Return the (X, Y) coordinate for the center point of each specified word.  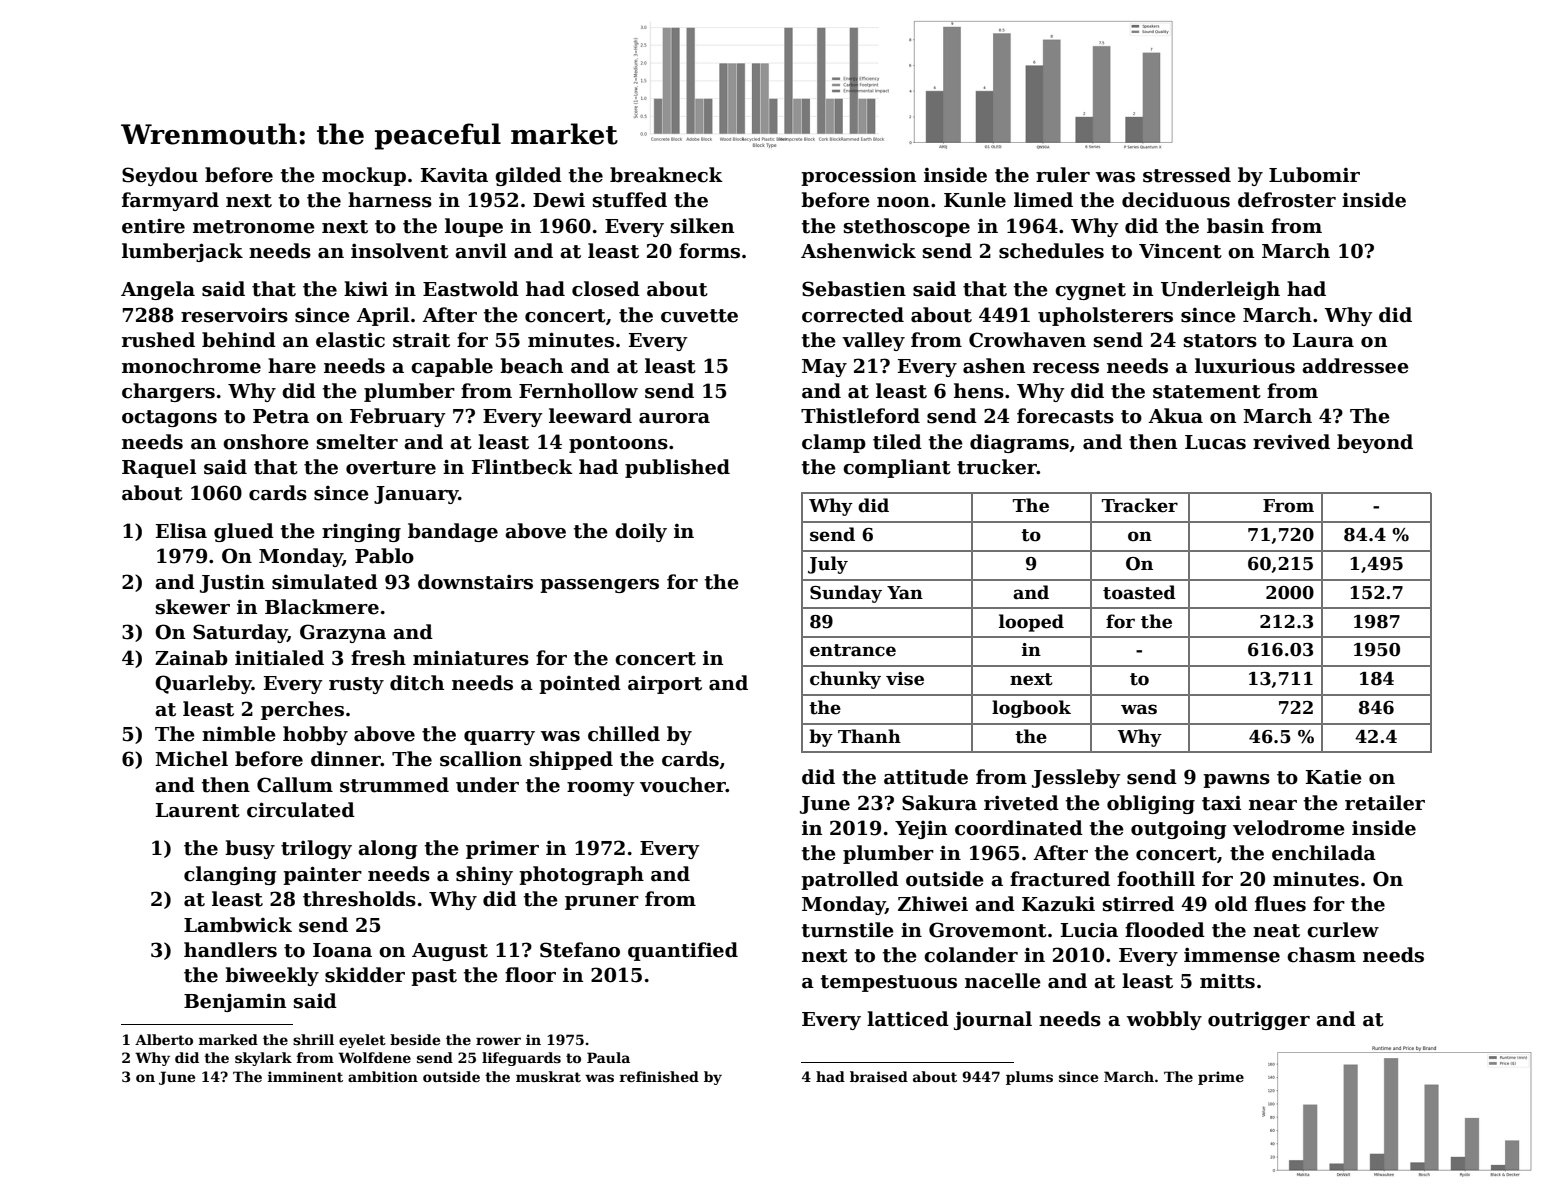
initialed (279, 658)
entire (153, 226)
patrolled (850, 880)
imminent (305, 1076)
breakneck (666, 175)
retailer (1385, 803)
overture (391, 468)
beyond (1375, 443)
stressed (1187, 175)
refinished (659, 1076)
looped (1031, 623)
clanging (230, 875)
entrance (853, 650)
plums (1029, 1078)
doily (641, 532)
